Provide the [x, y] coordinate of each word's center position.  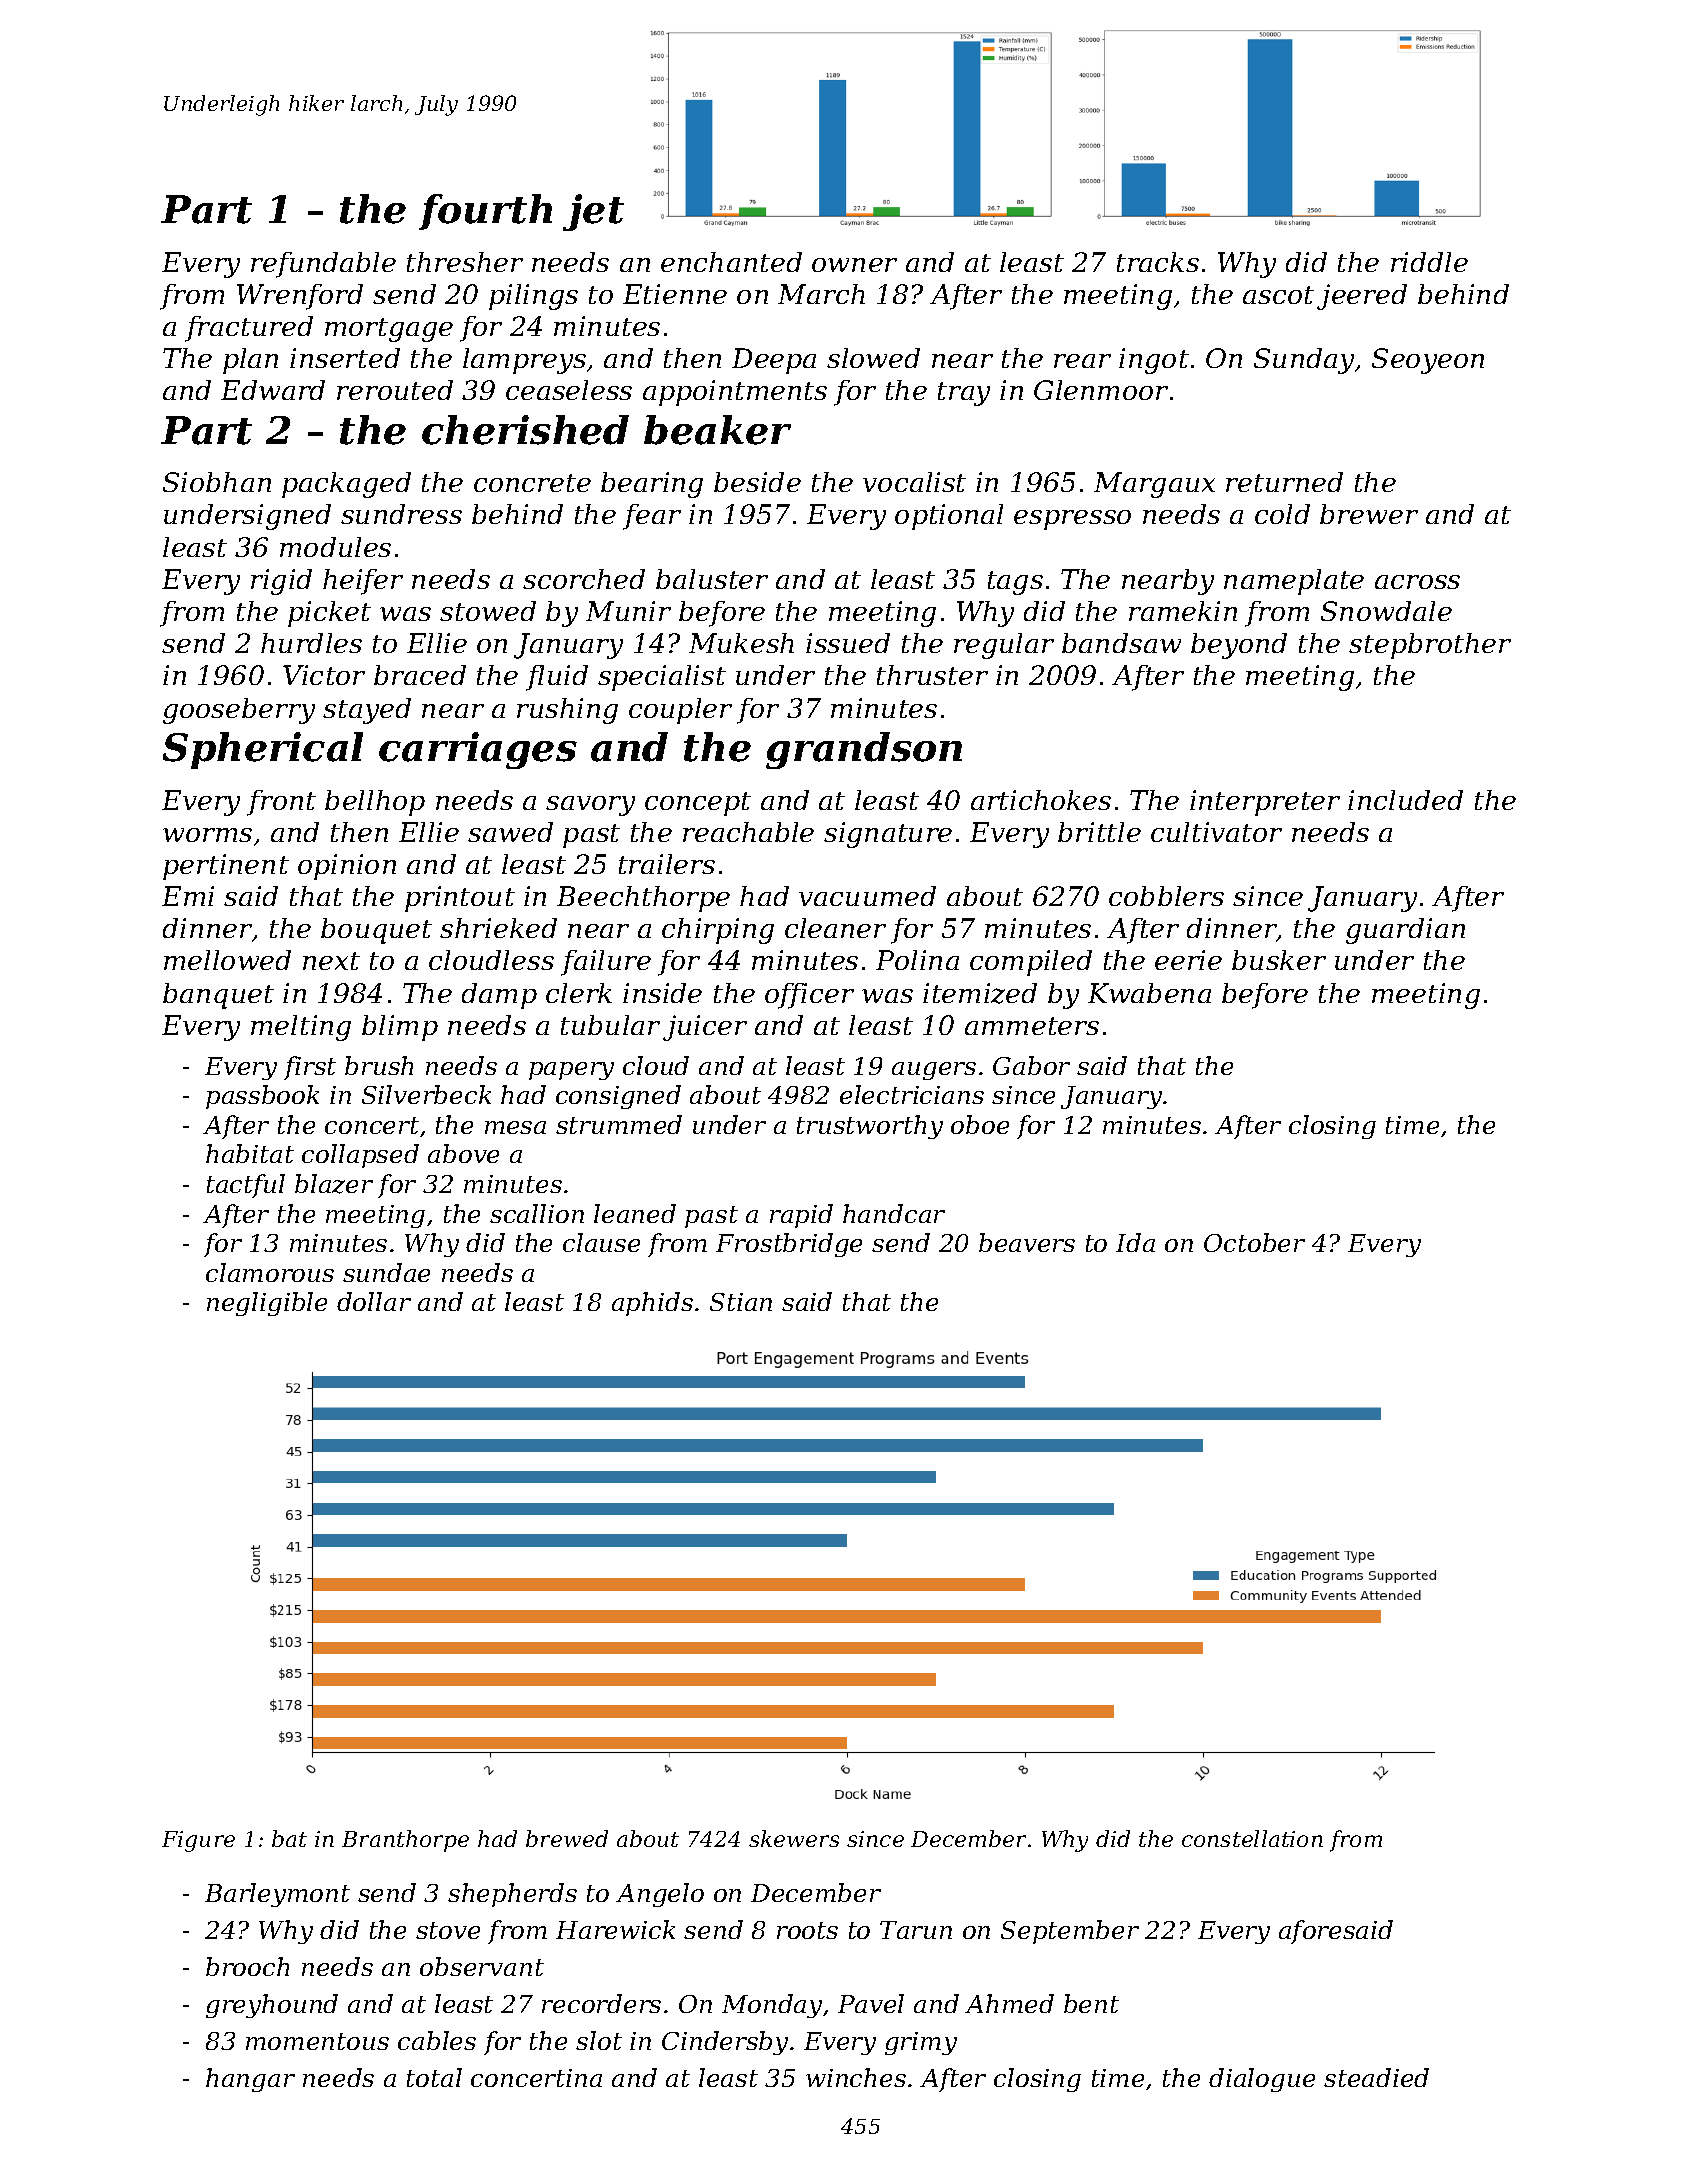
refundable [323, 265]
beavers [1027, 1242]
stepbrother [1430, 646]
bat [289, 1838]
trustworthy [870, 1127]
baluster [712, 579]
